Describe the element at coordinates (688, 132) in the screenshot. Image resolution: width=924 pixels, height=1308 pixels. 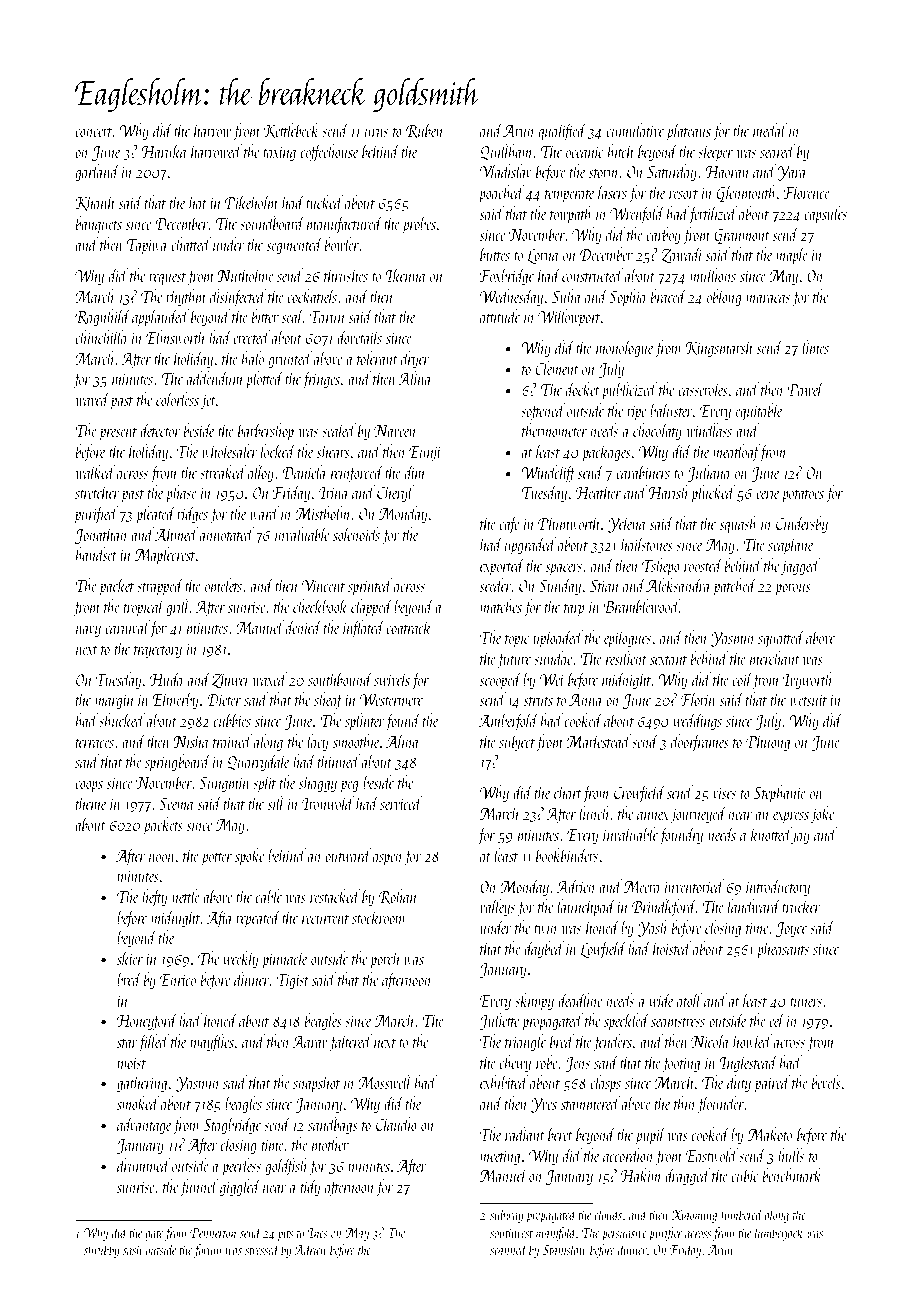
I see `plateaus` at that location.
